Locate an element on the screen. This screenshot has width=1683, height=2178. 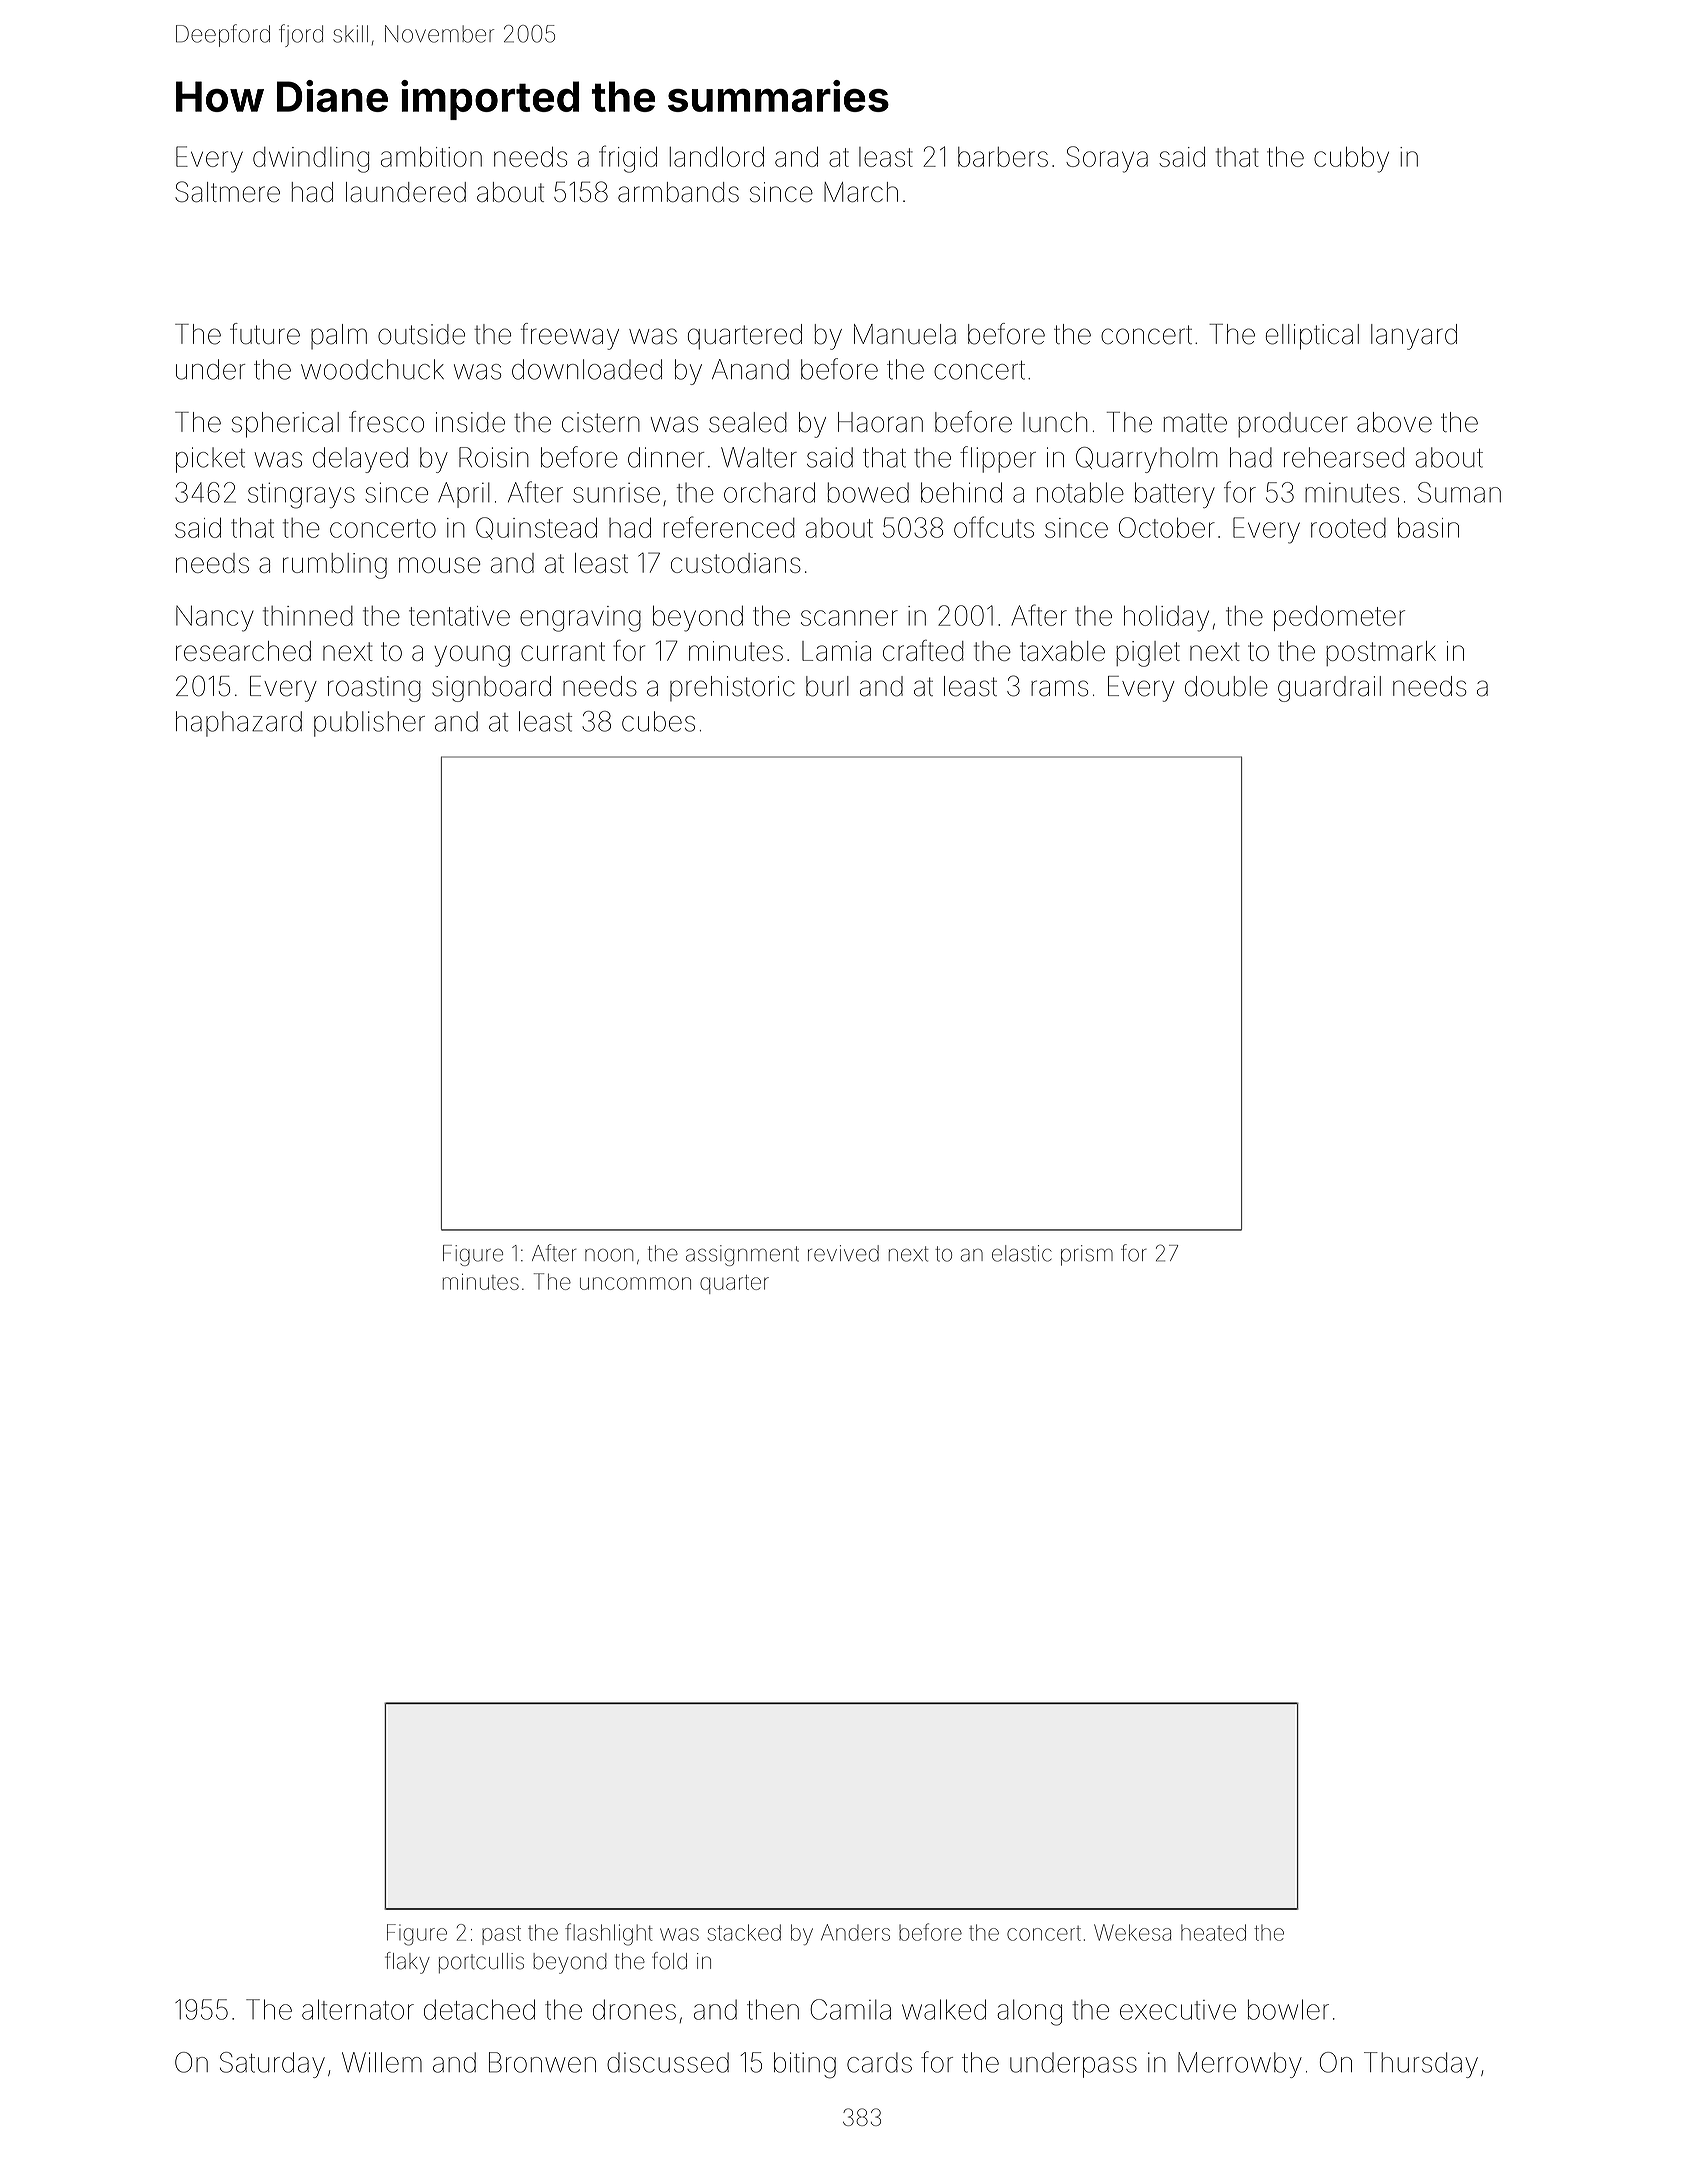
armbands is located at coordinates (678, 192).
